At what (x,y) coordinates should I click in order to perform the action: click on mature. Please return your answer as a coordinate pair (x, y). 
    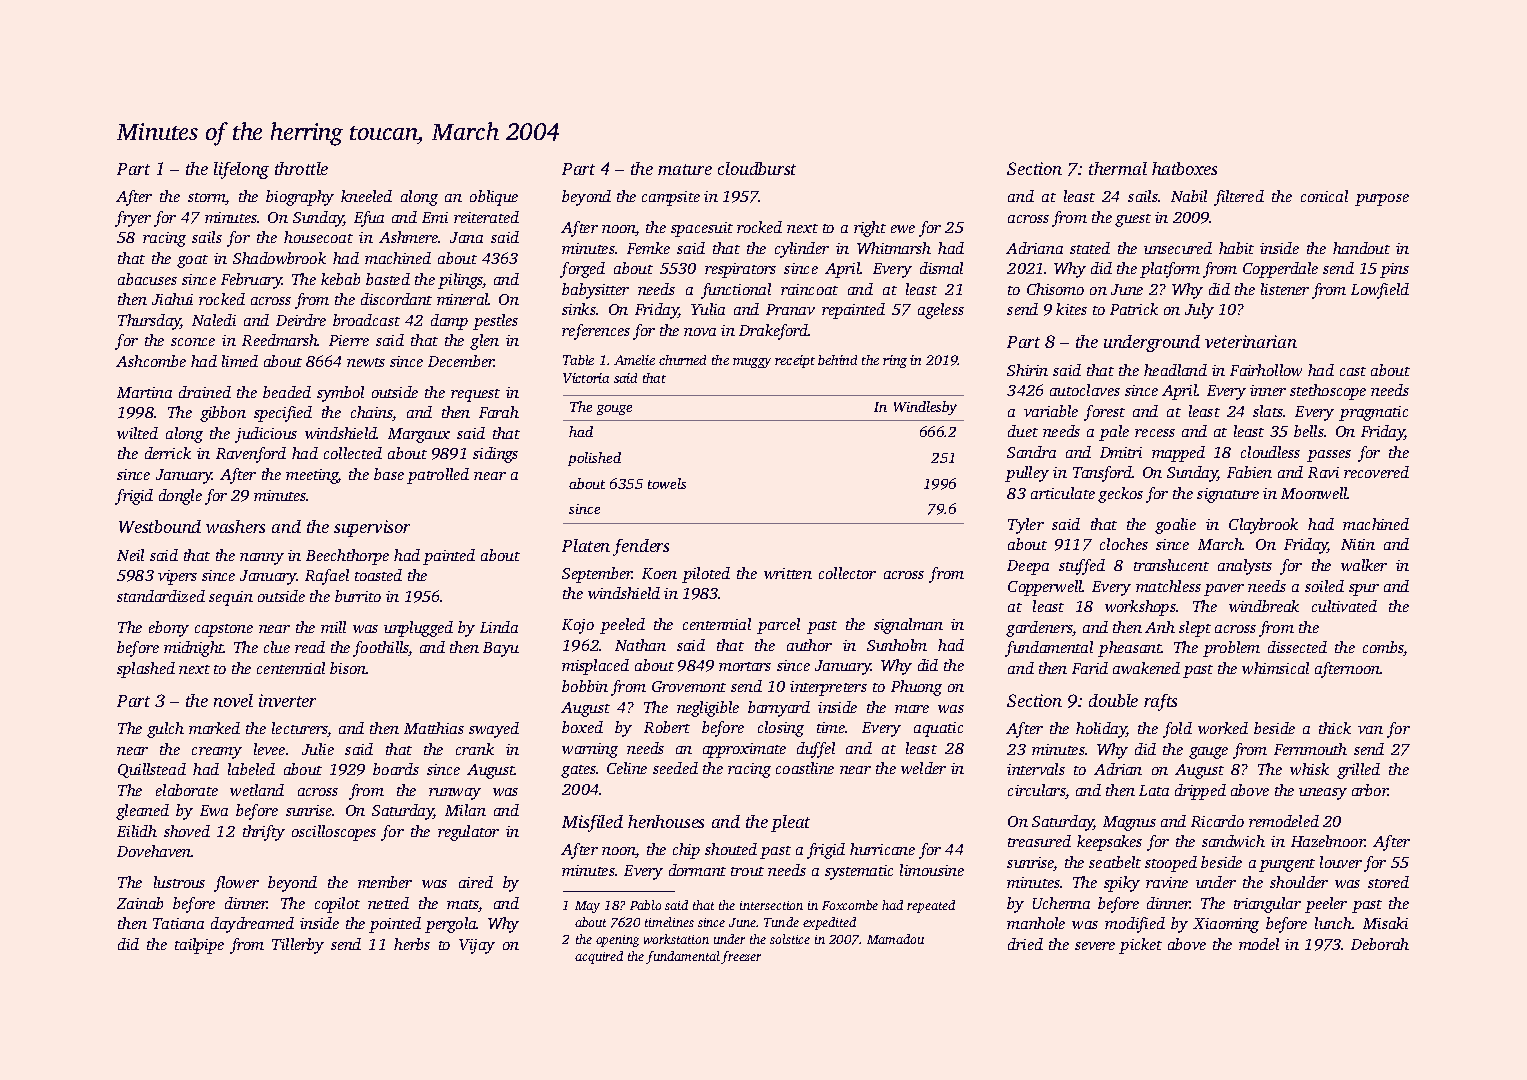
    Looking at the image, I should click on (685, 169).
